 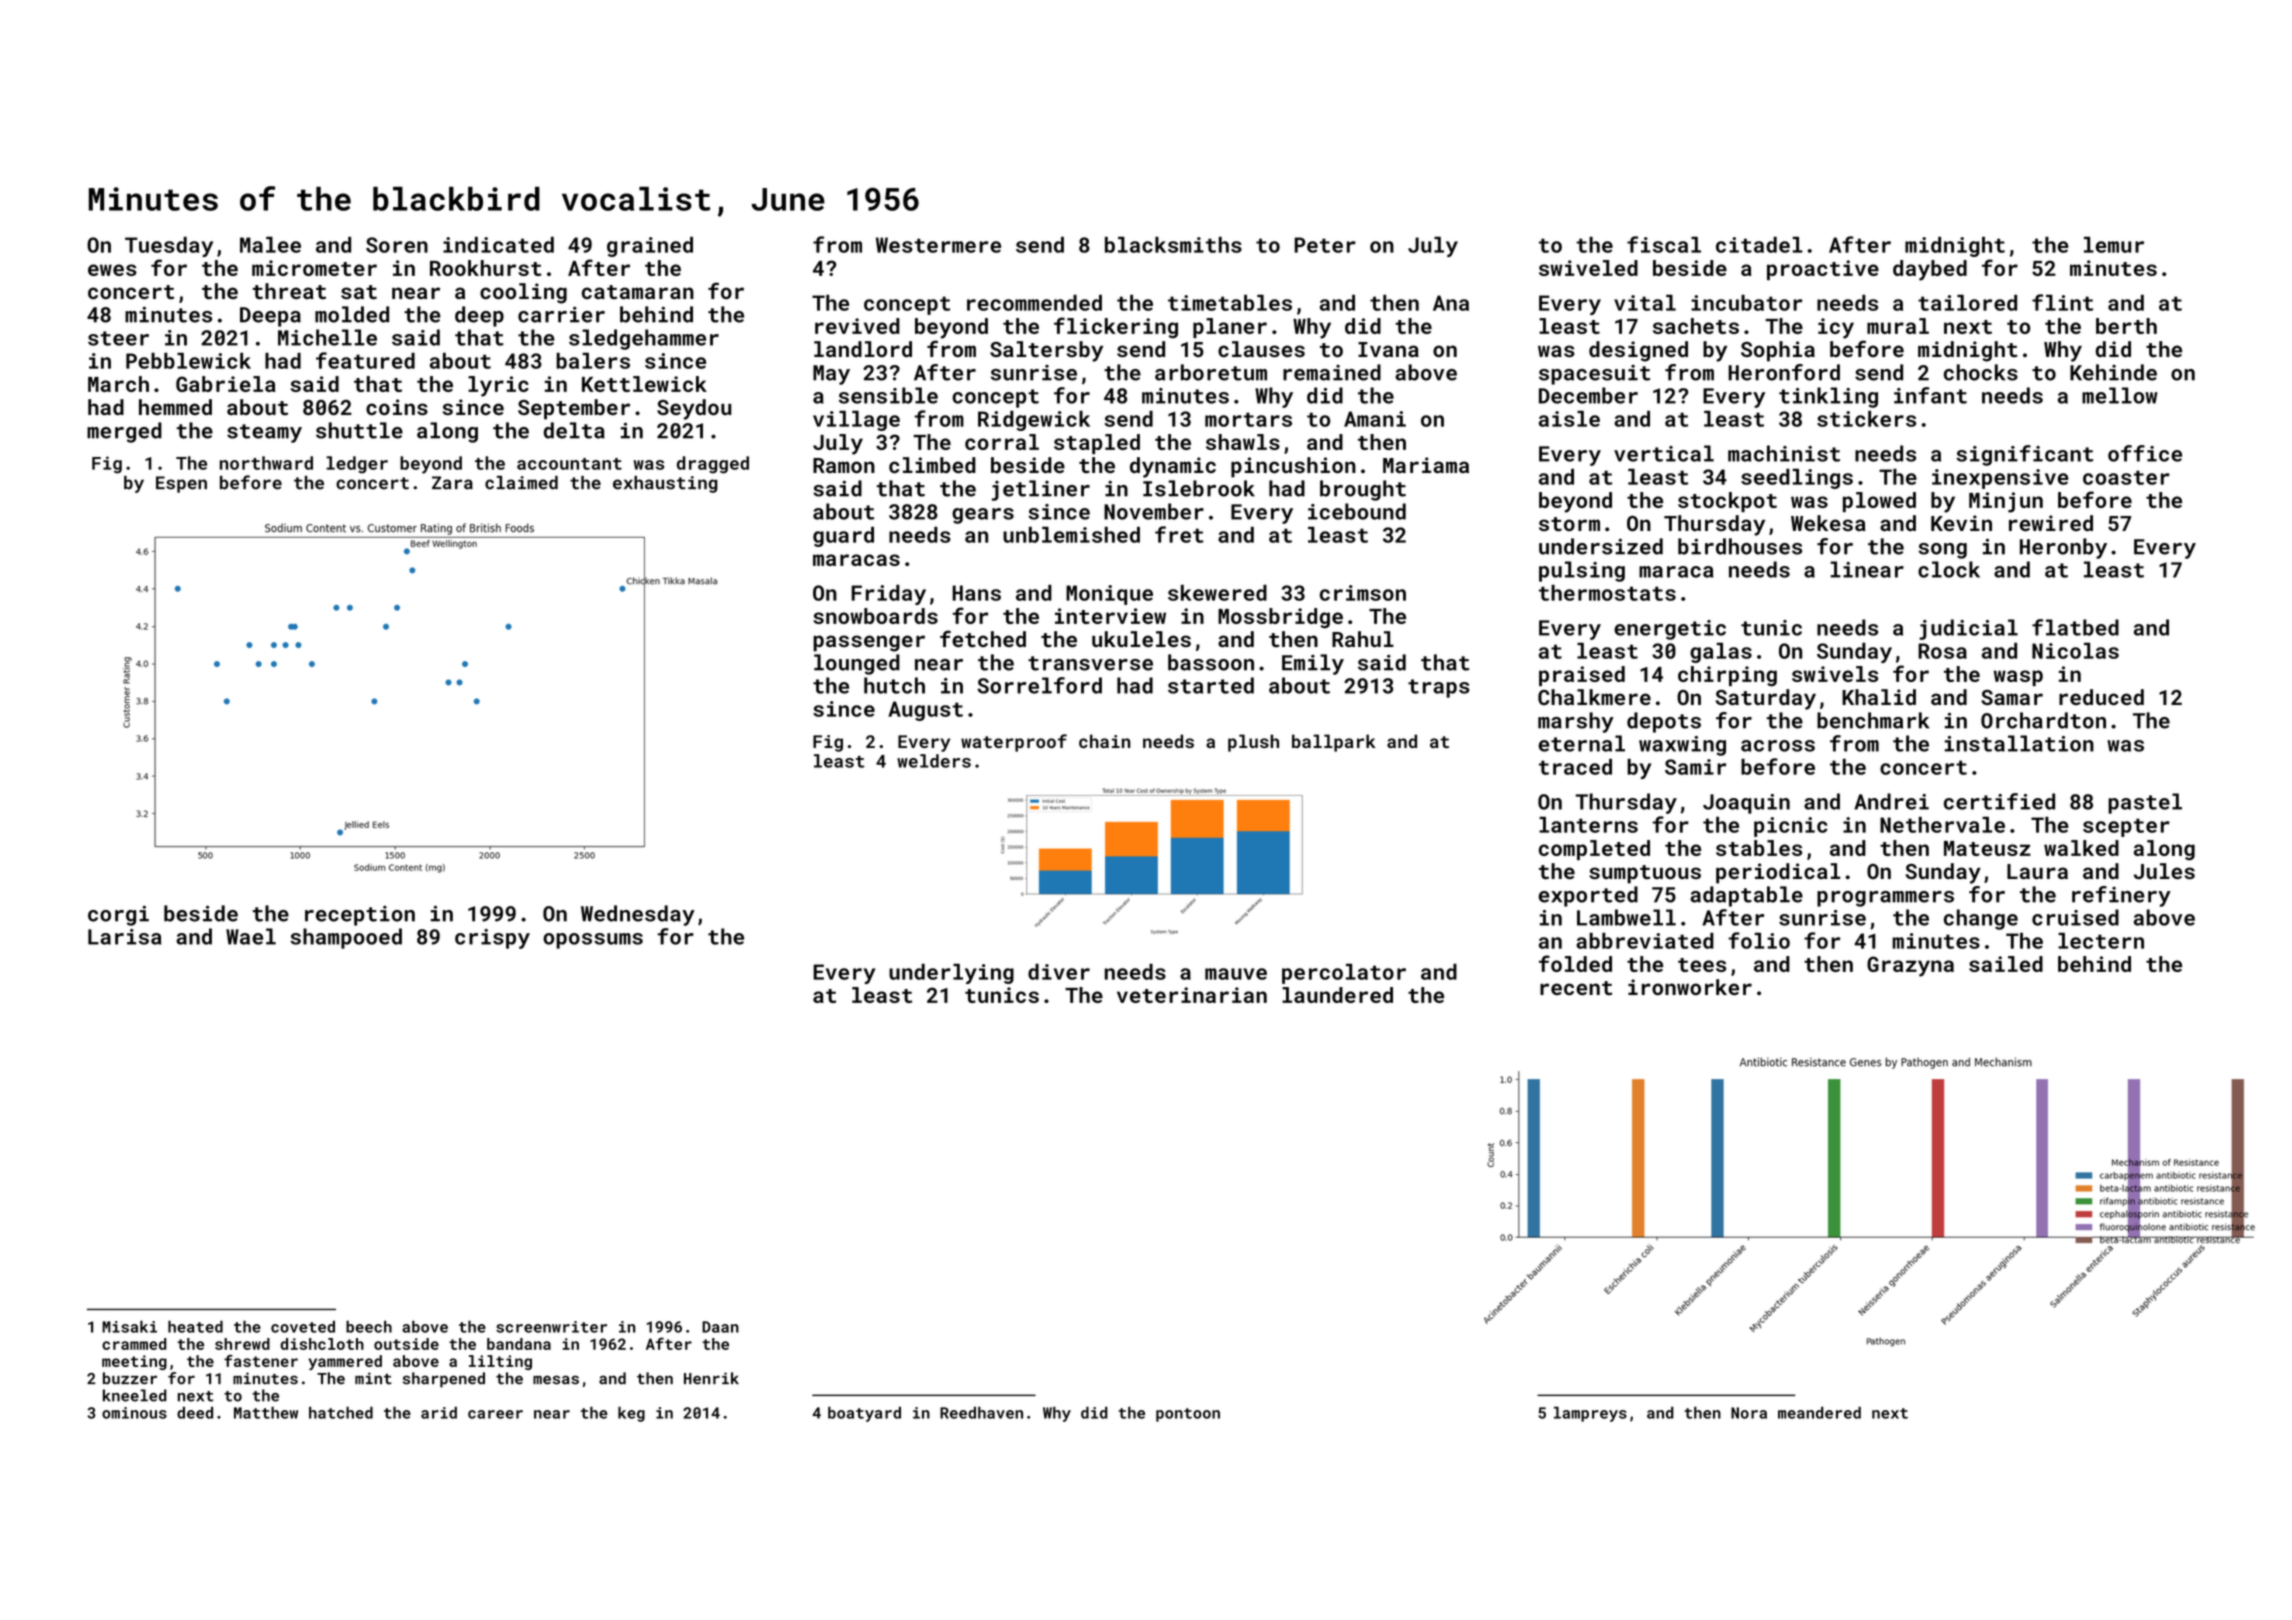 I want to click on Wael, so click(x=251, y=936).
